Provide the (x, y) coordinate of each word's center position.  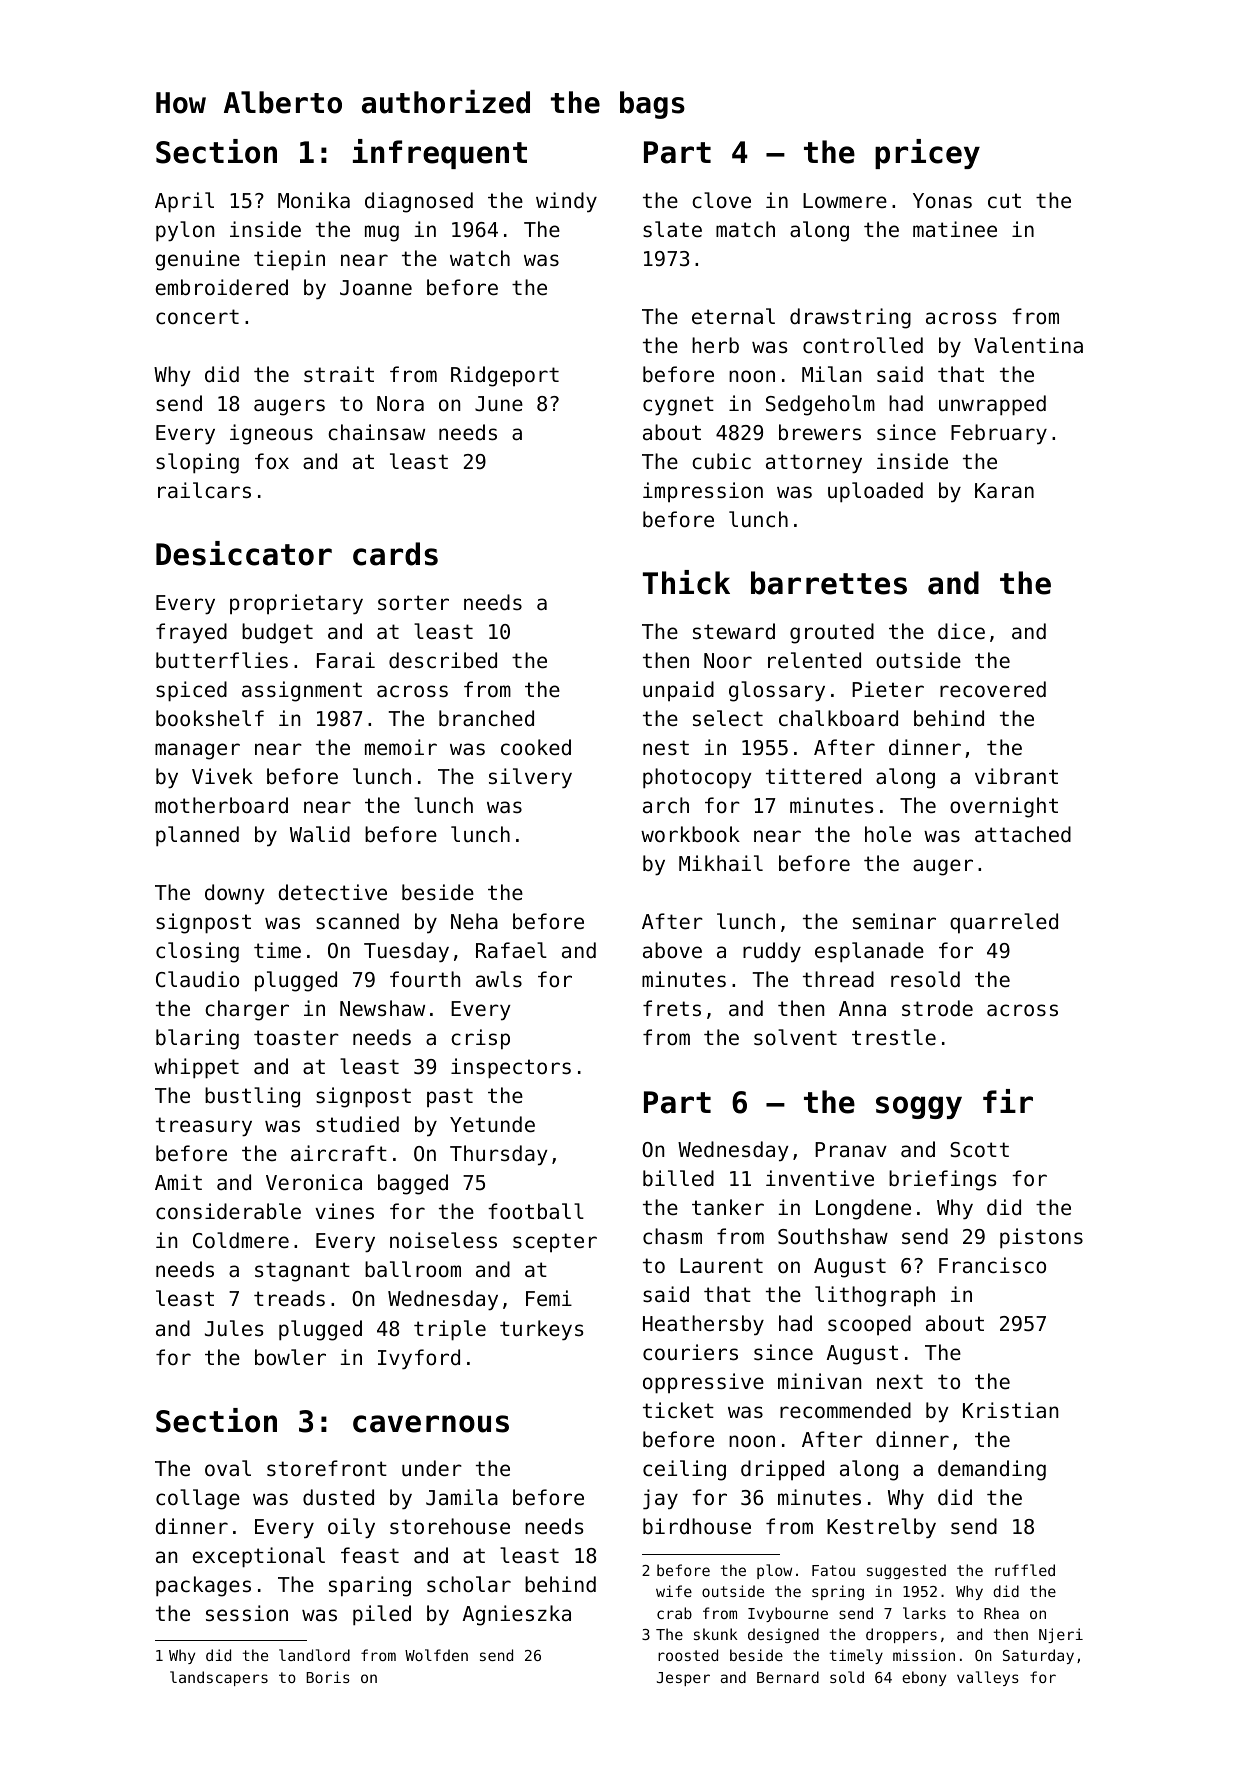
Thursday (499, 1155)
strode (937, 1008)
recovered (993, 689)
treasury (204, 1127)
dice (961, 631)
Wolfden (436, 1655)
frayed (191, 633)
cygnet (678, 406)
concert (197, 317)
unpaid (678, 691)
